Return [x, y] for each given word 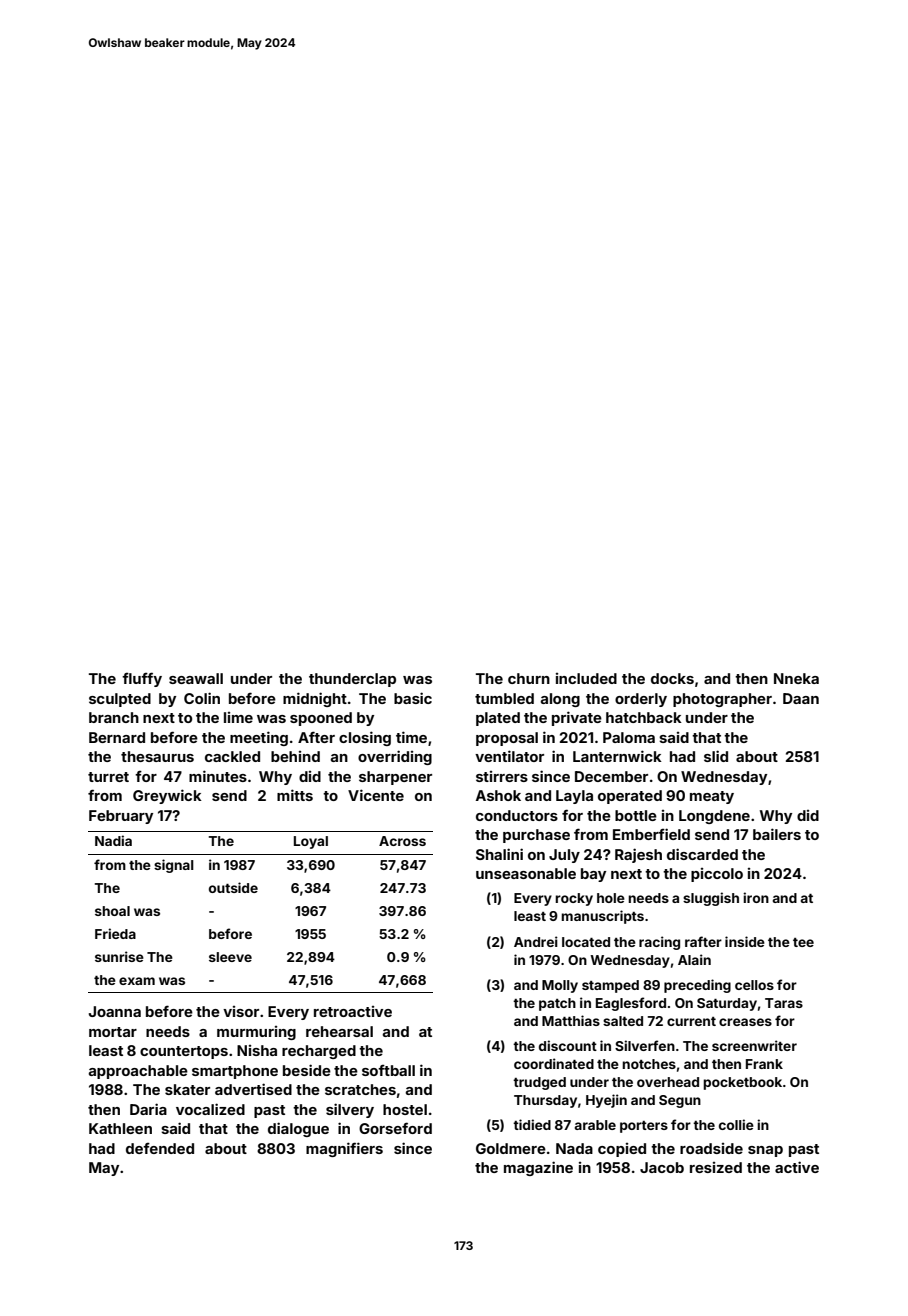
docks [672, 678]
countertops [184, 1052]
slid [716, 756]
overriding [395, 757]
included [586, 678]
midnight [315, 699]
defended [160, 1148]
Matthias [571, 1020]
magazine [538, 1168]
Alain [694, 959]
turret [108, 777]
